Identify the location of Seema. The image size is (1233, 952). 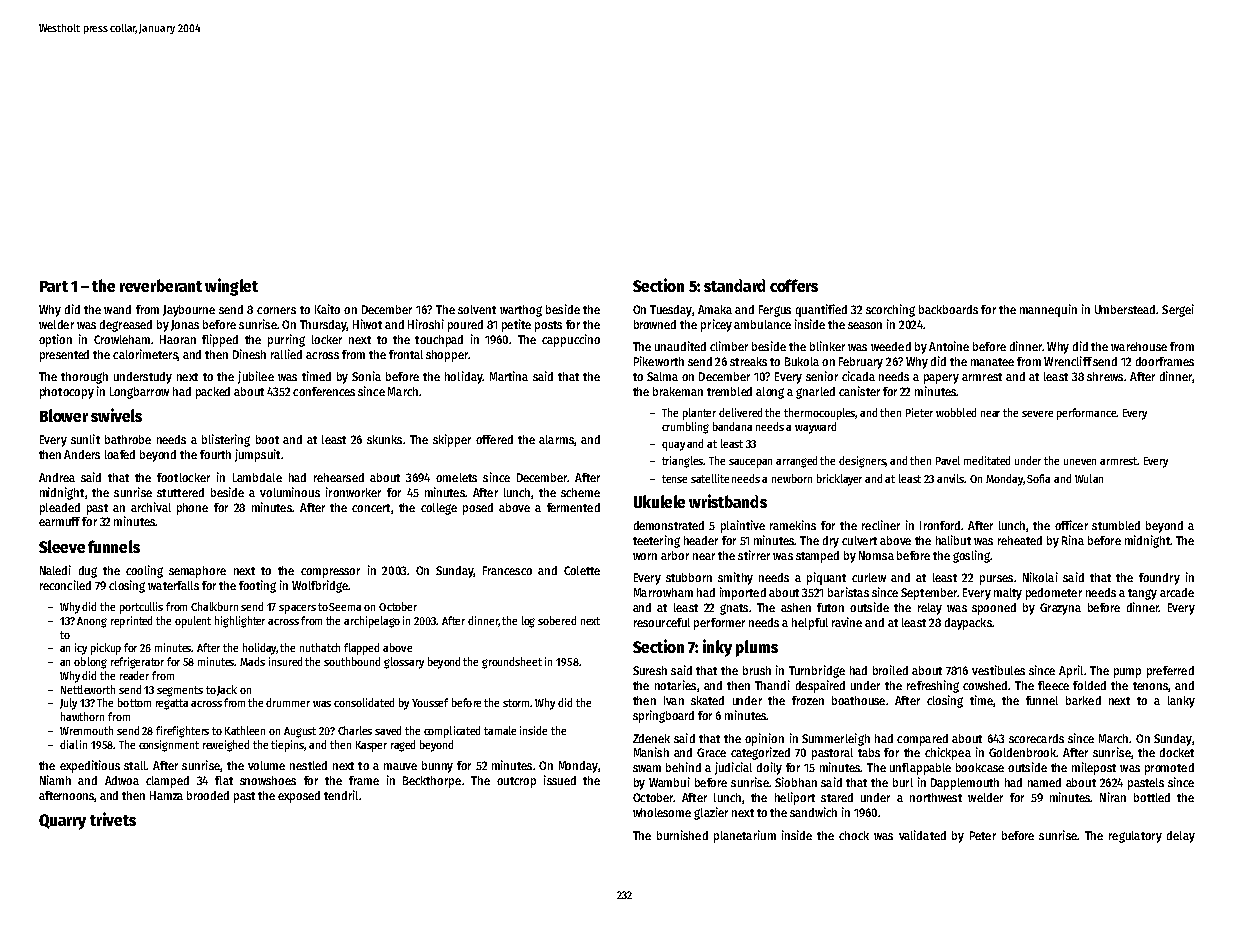
(345, 607).
